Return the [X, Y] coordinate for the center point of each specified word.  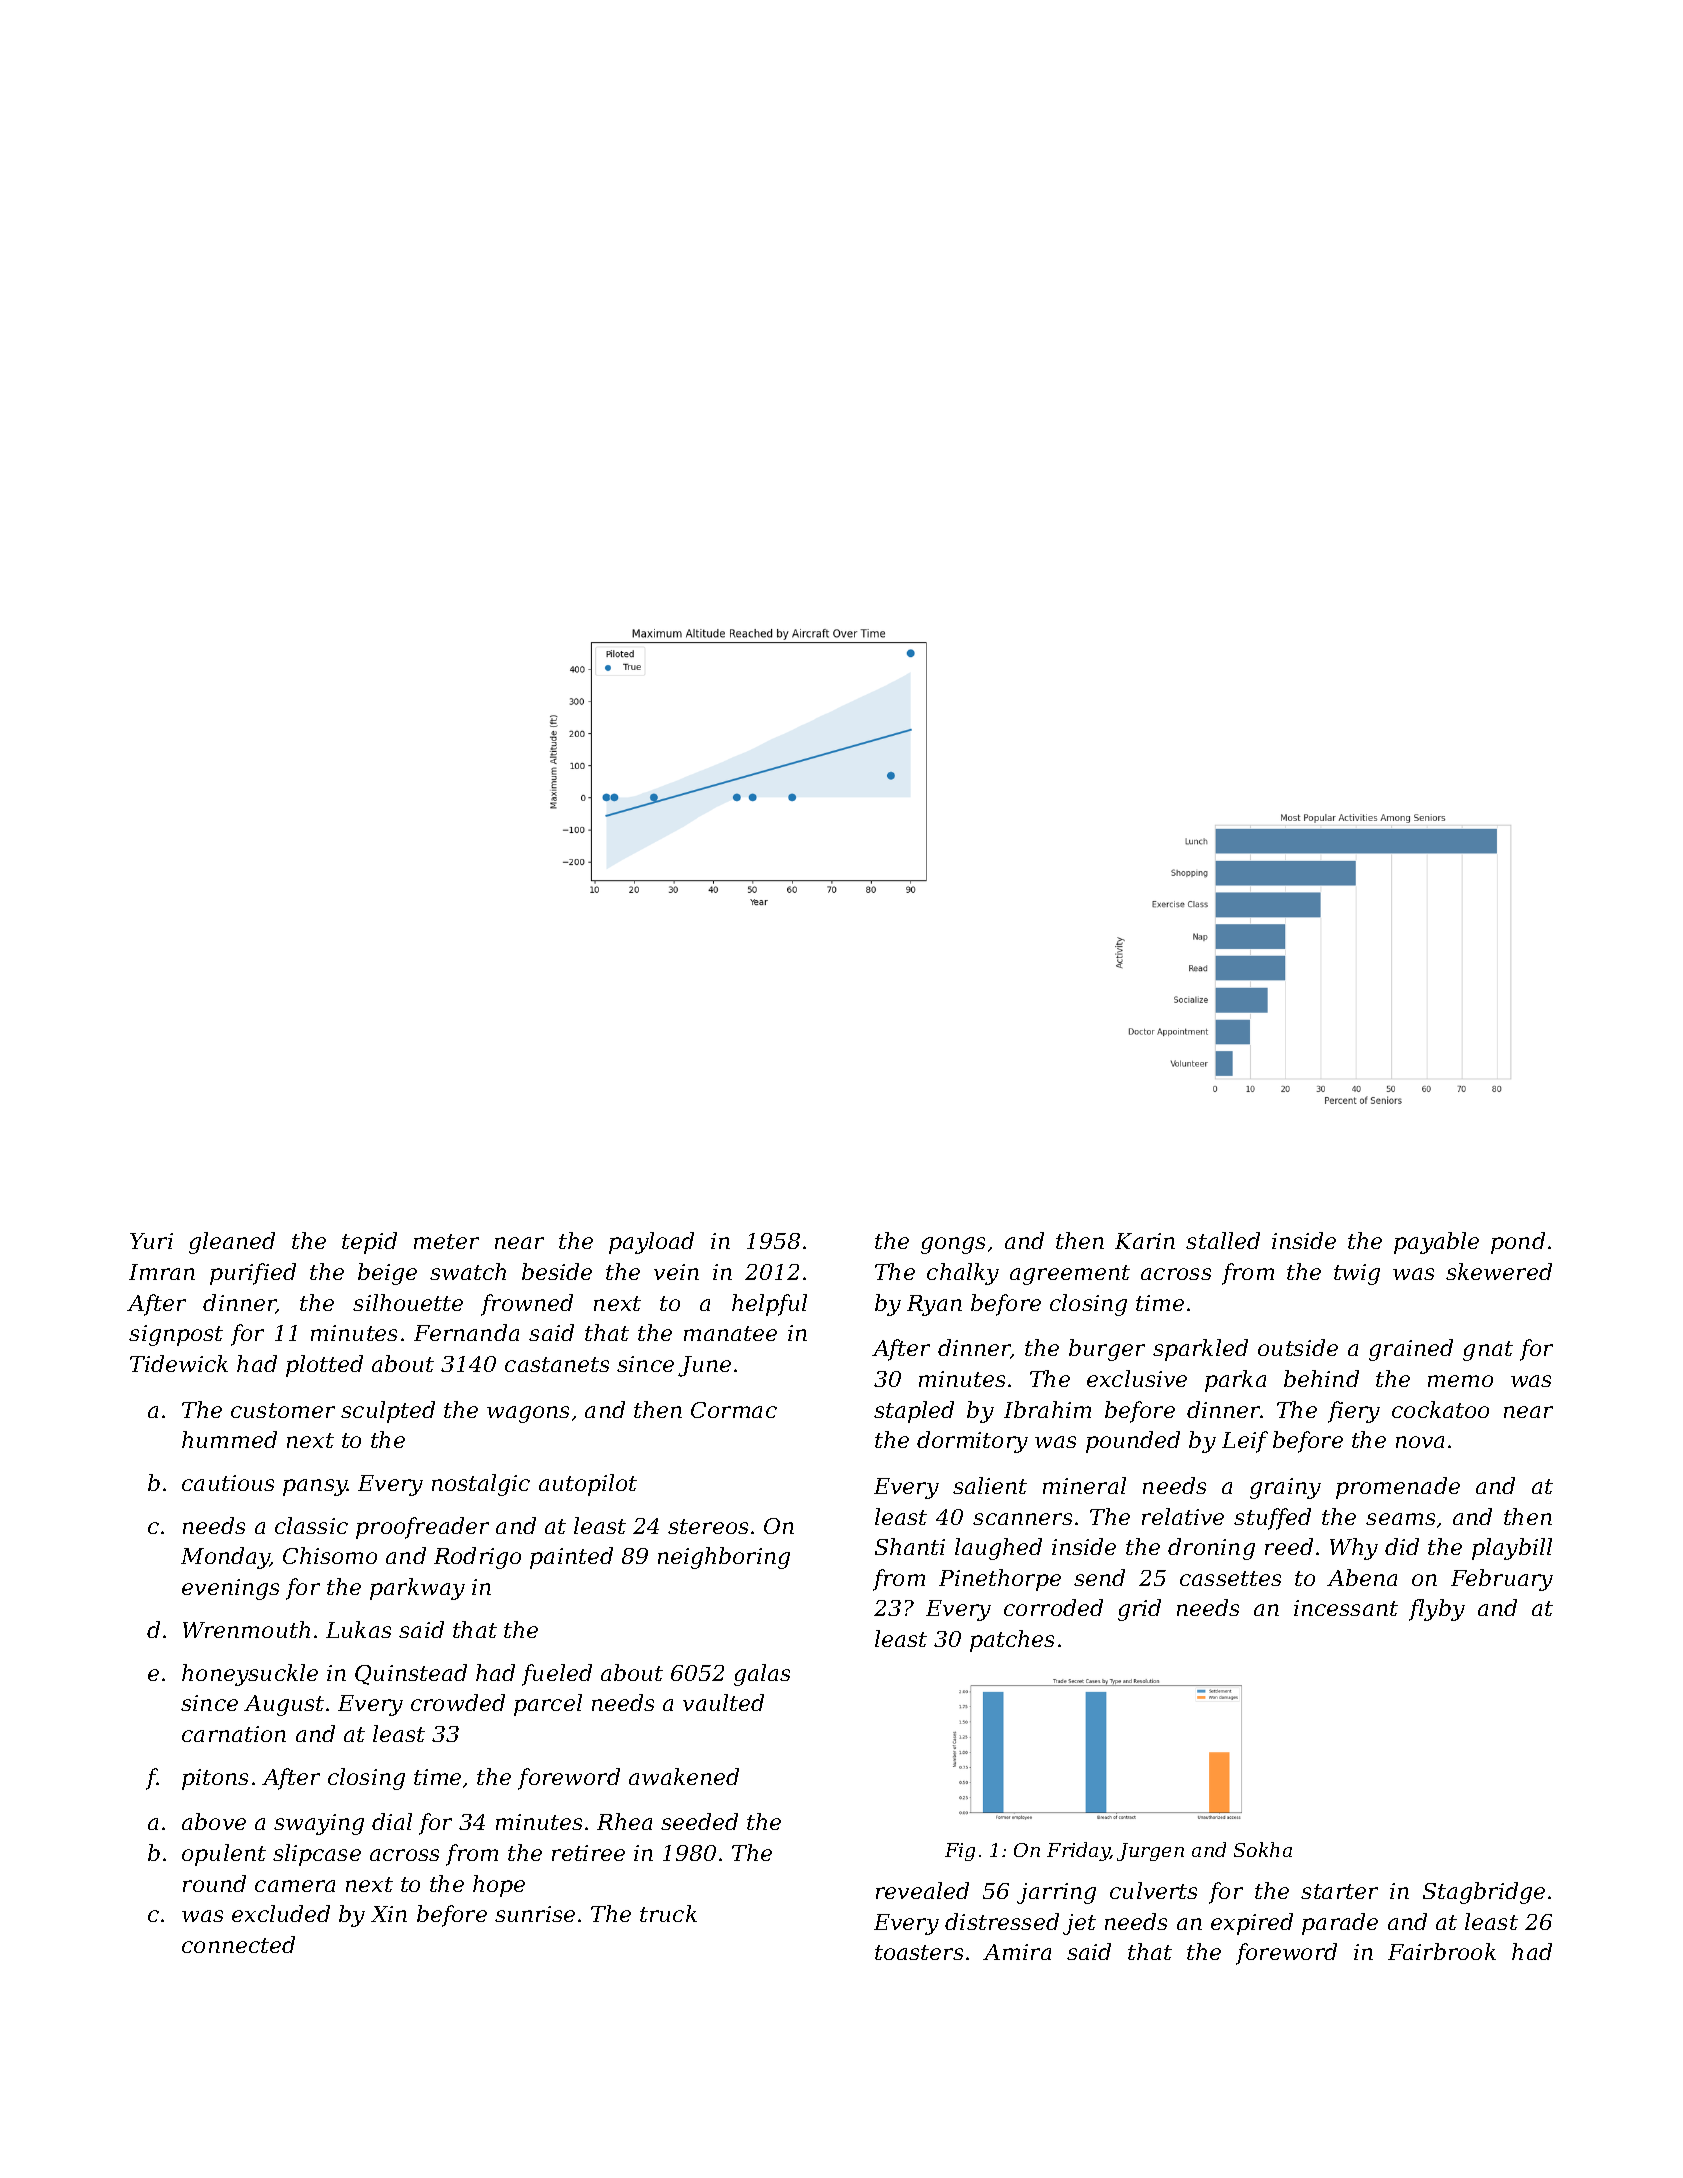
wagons [528, 1414]
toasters [919, 1952]
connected [238, 1944]
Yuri [151, 1241]
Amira [1017, 1952]
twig [1357, 1274]
